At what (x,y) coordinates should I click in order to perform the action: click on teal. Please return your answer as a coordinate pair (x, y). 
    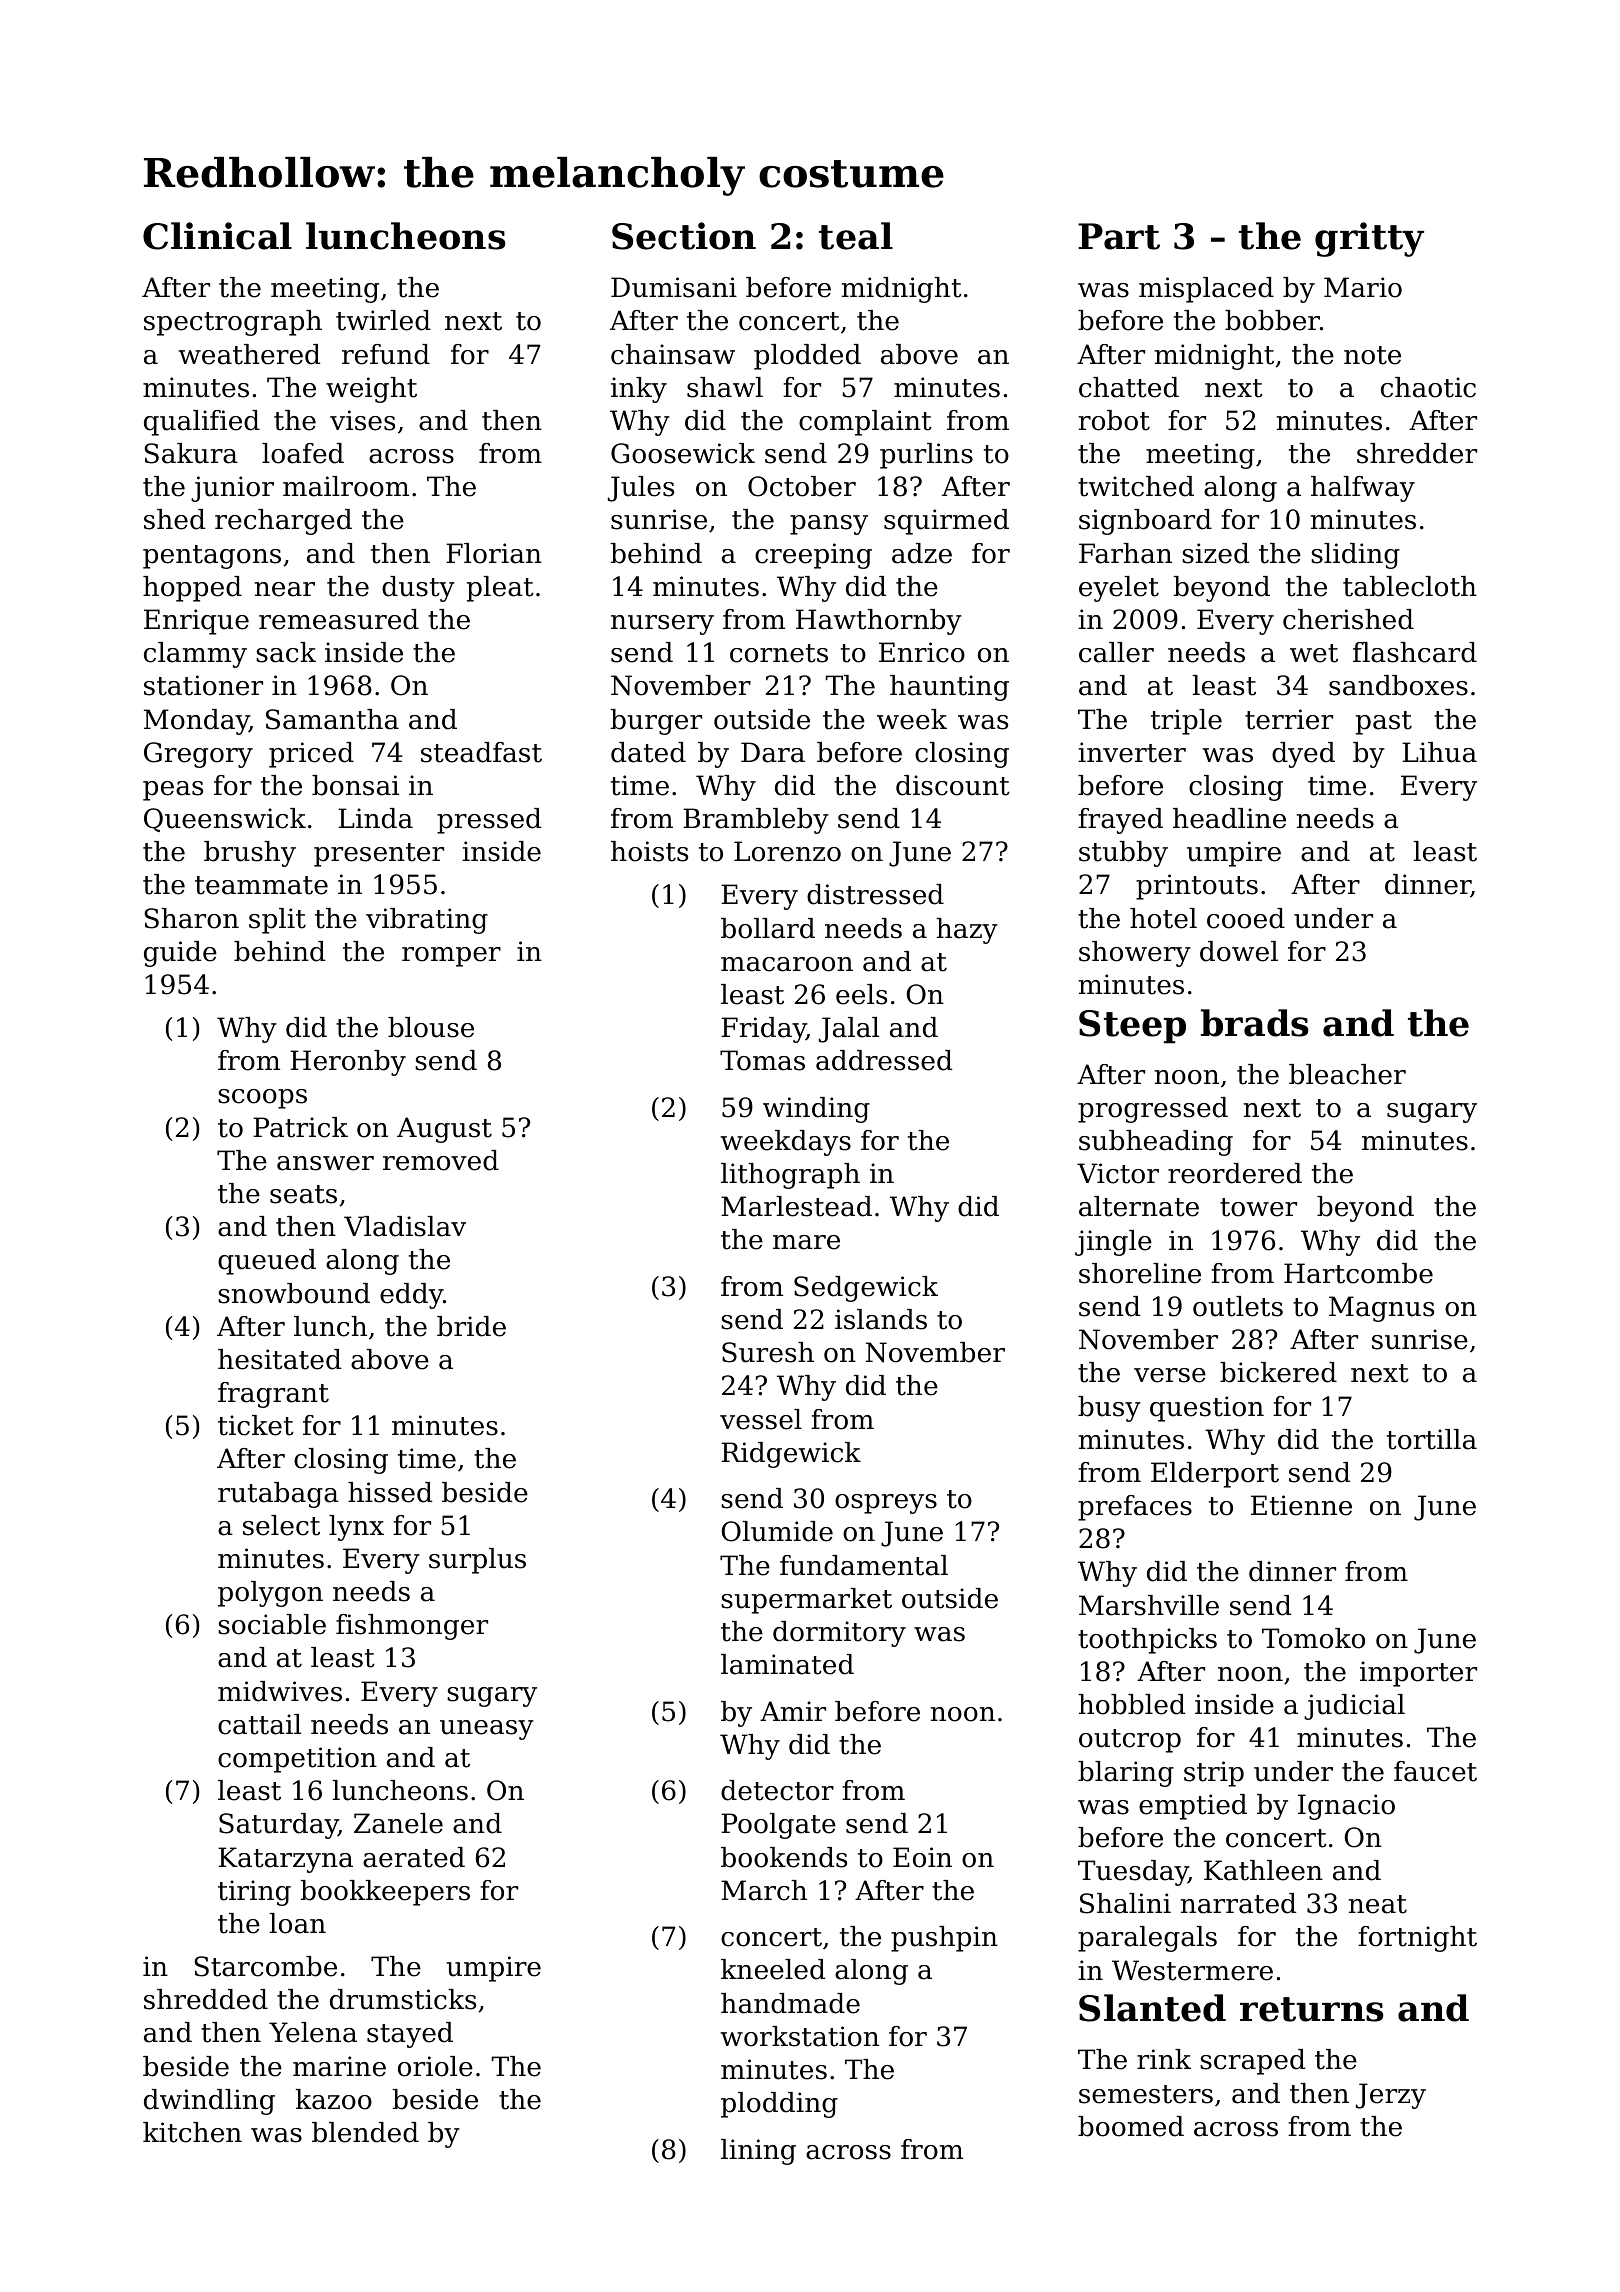
    Looking at the image, I should click on (856, 236).
